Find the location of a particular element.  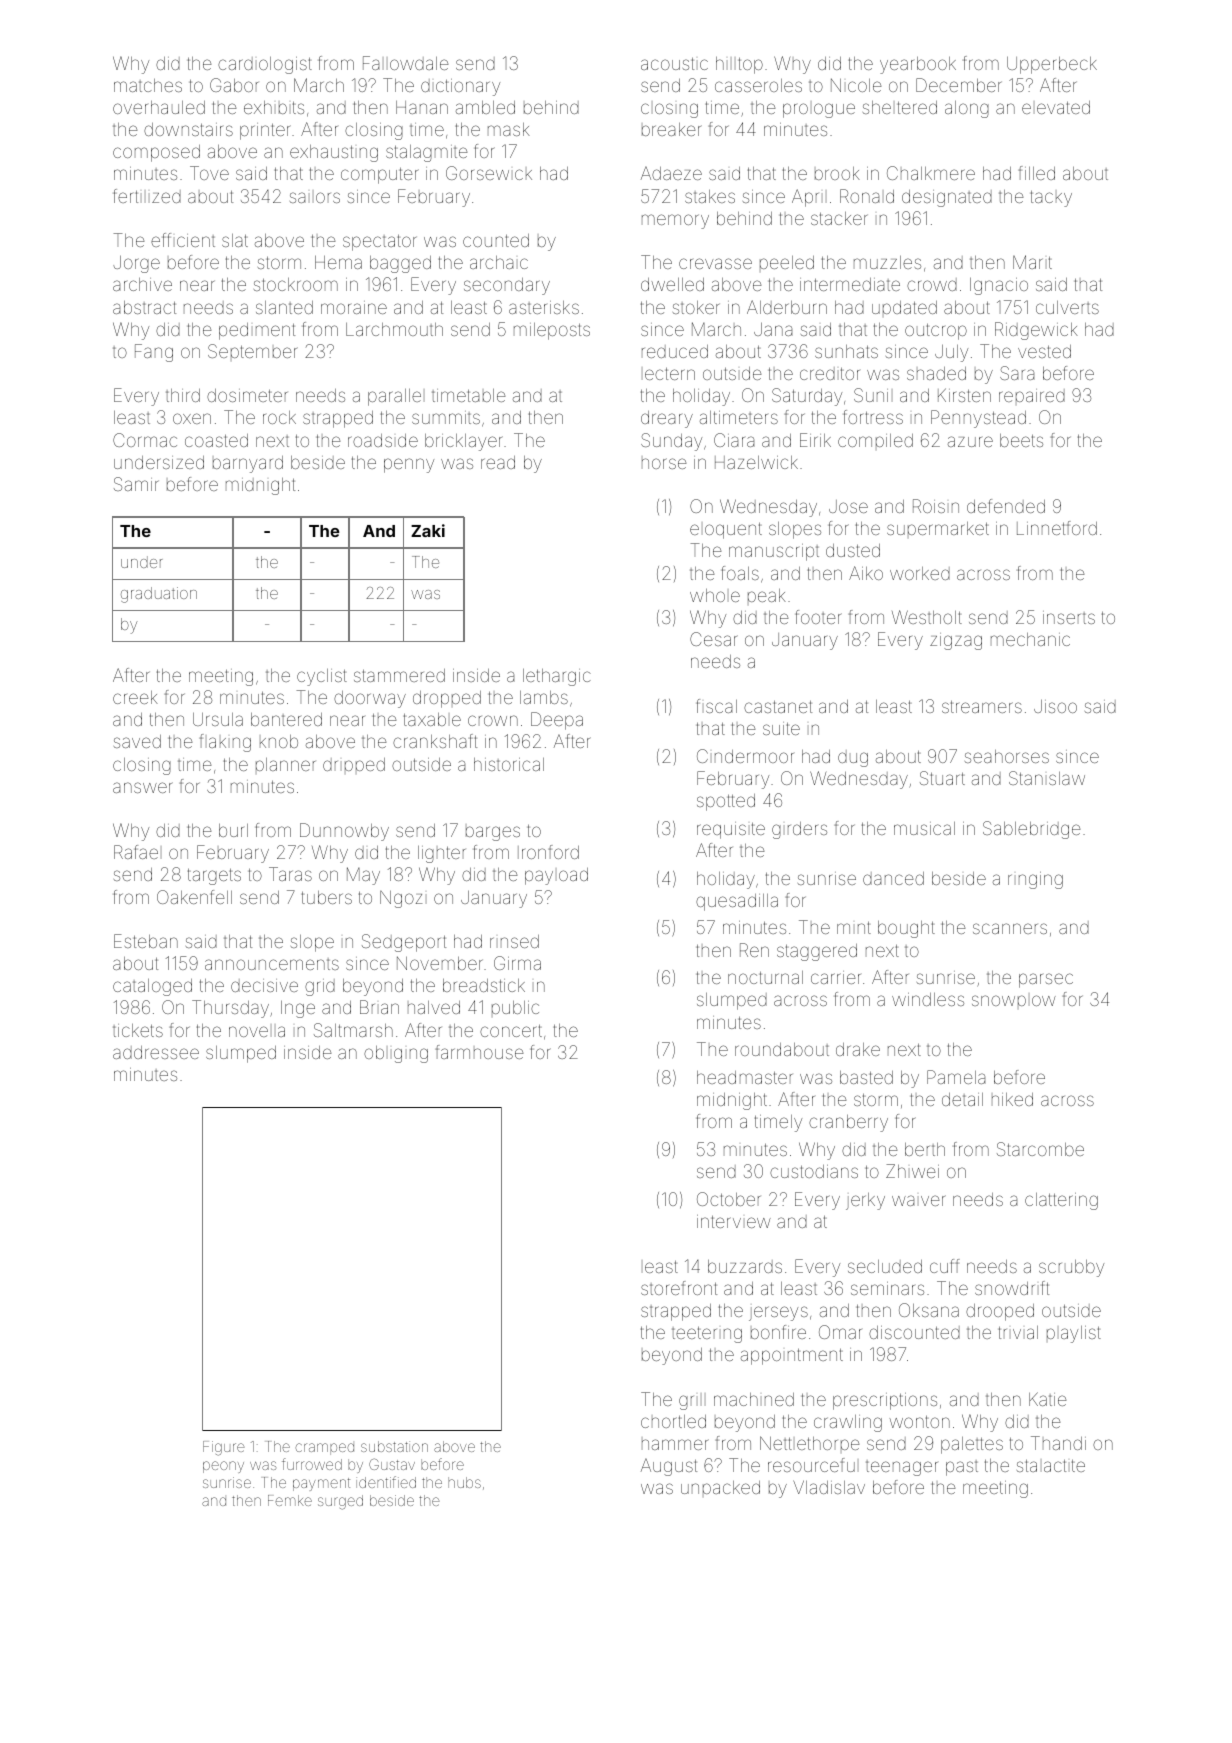

hubs is located at coordinates (464, 1482).
